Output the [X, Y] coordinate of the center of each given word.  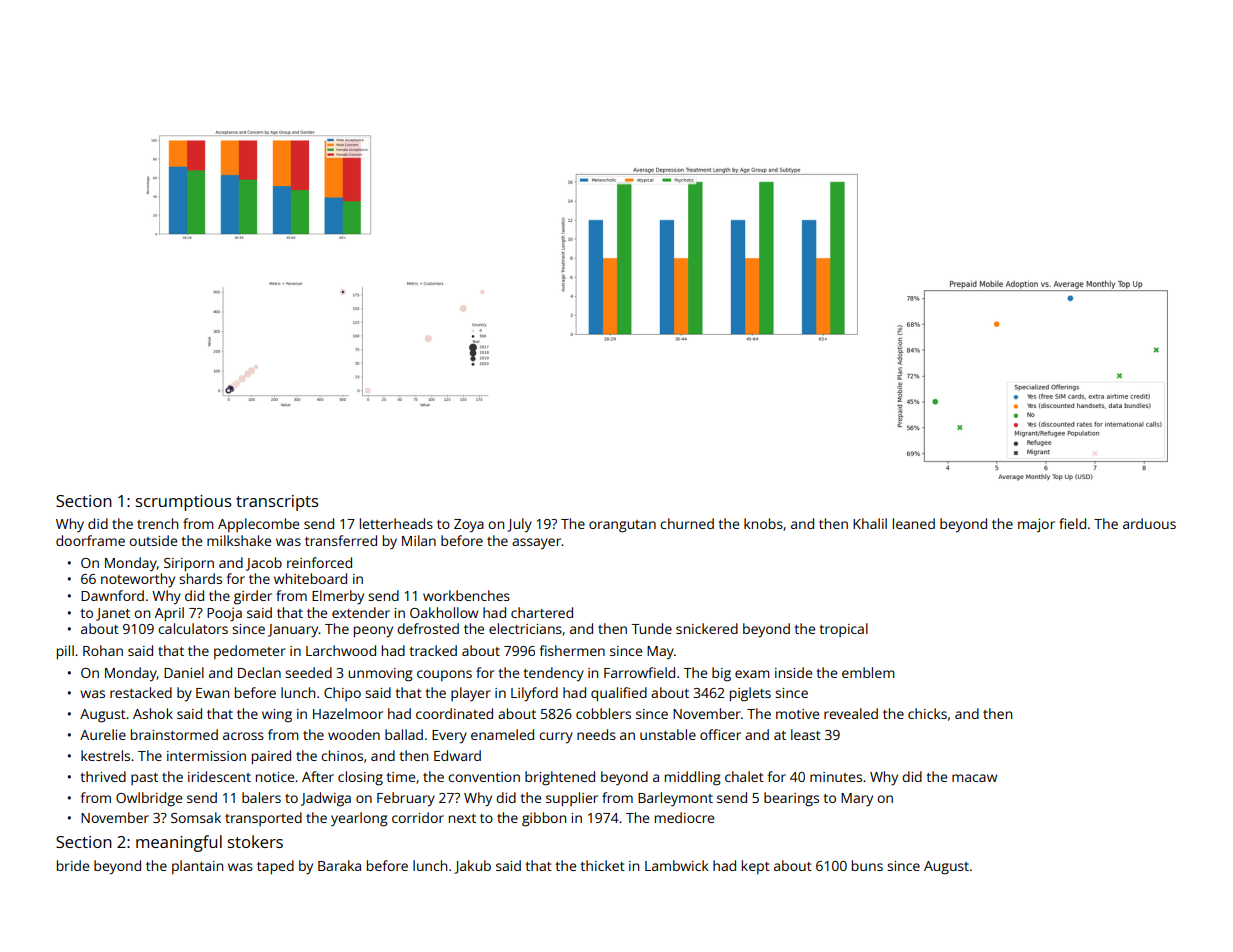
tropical [843, 630]
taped [275, 867]
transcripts [277, 503]
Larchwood [341, 650]
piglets [750, 694]
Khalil [870, 523]
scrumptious [184, 503]
